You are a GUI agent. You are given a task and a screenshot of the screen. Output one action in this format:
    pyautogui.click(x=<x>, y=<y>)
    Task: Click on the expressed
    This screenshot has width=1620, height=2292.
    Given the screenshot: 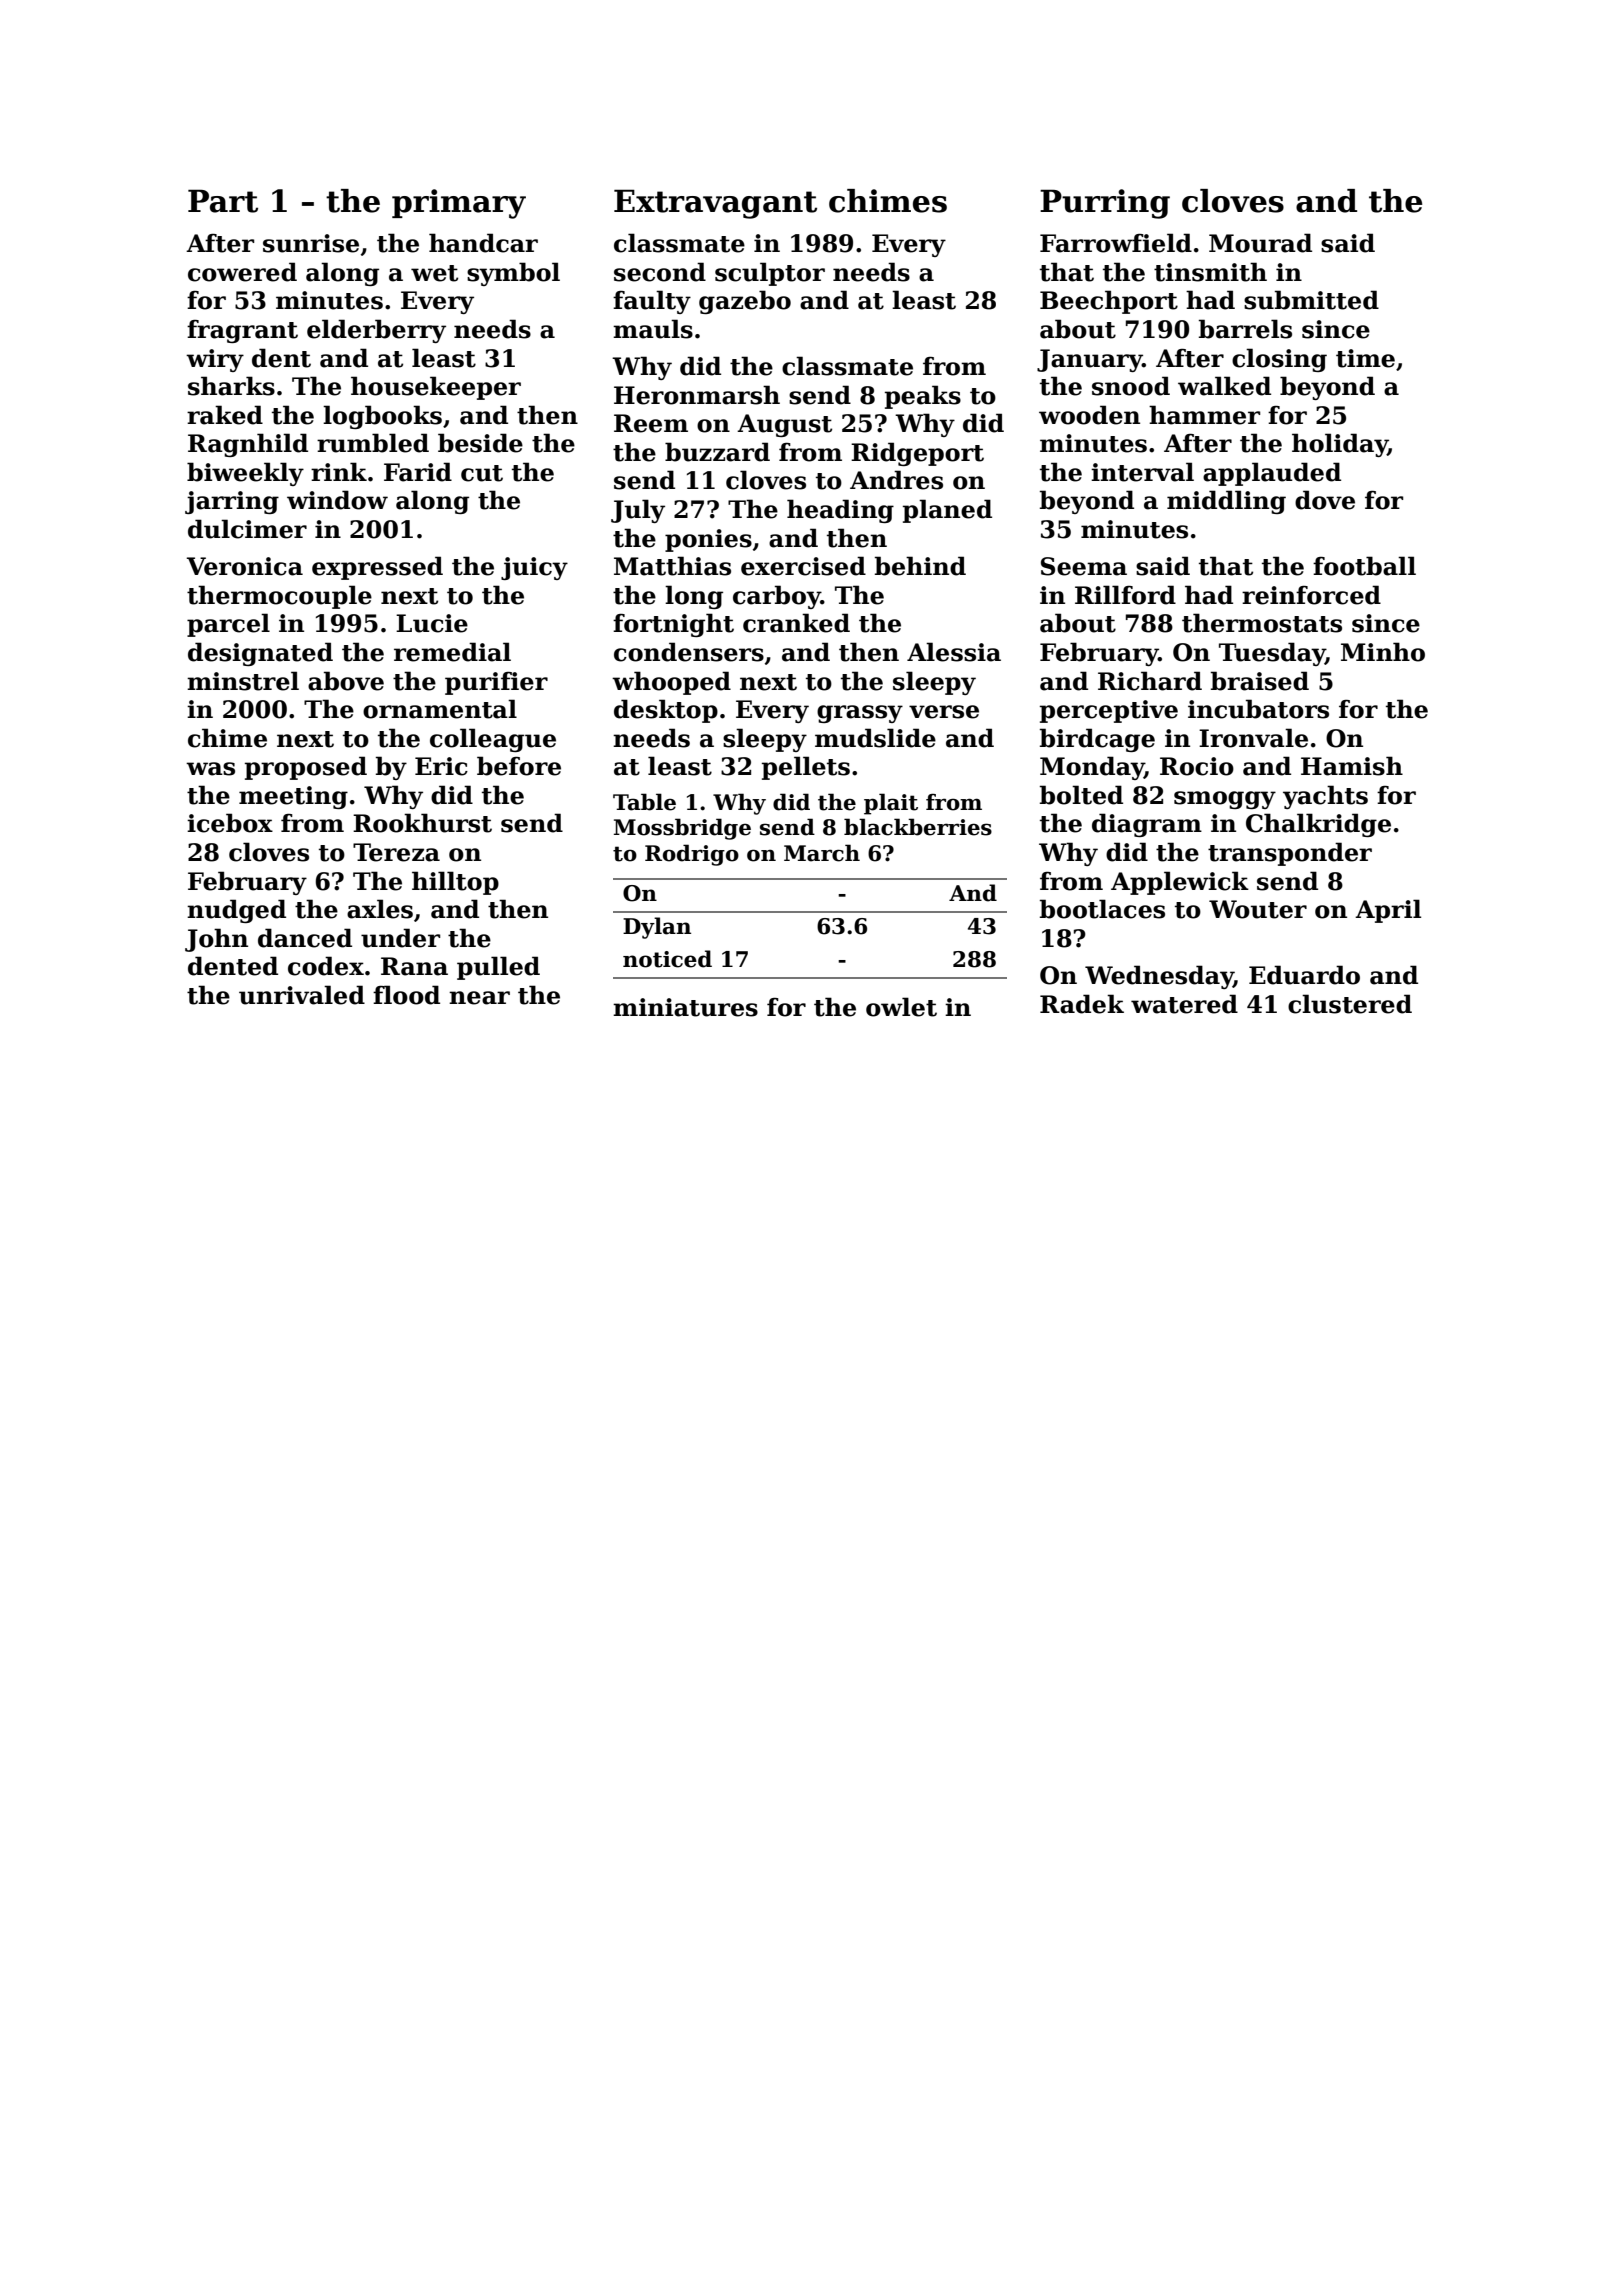 What is the action you would take?
    pyautogui.click(x=377, y=568)
